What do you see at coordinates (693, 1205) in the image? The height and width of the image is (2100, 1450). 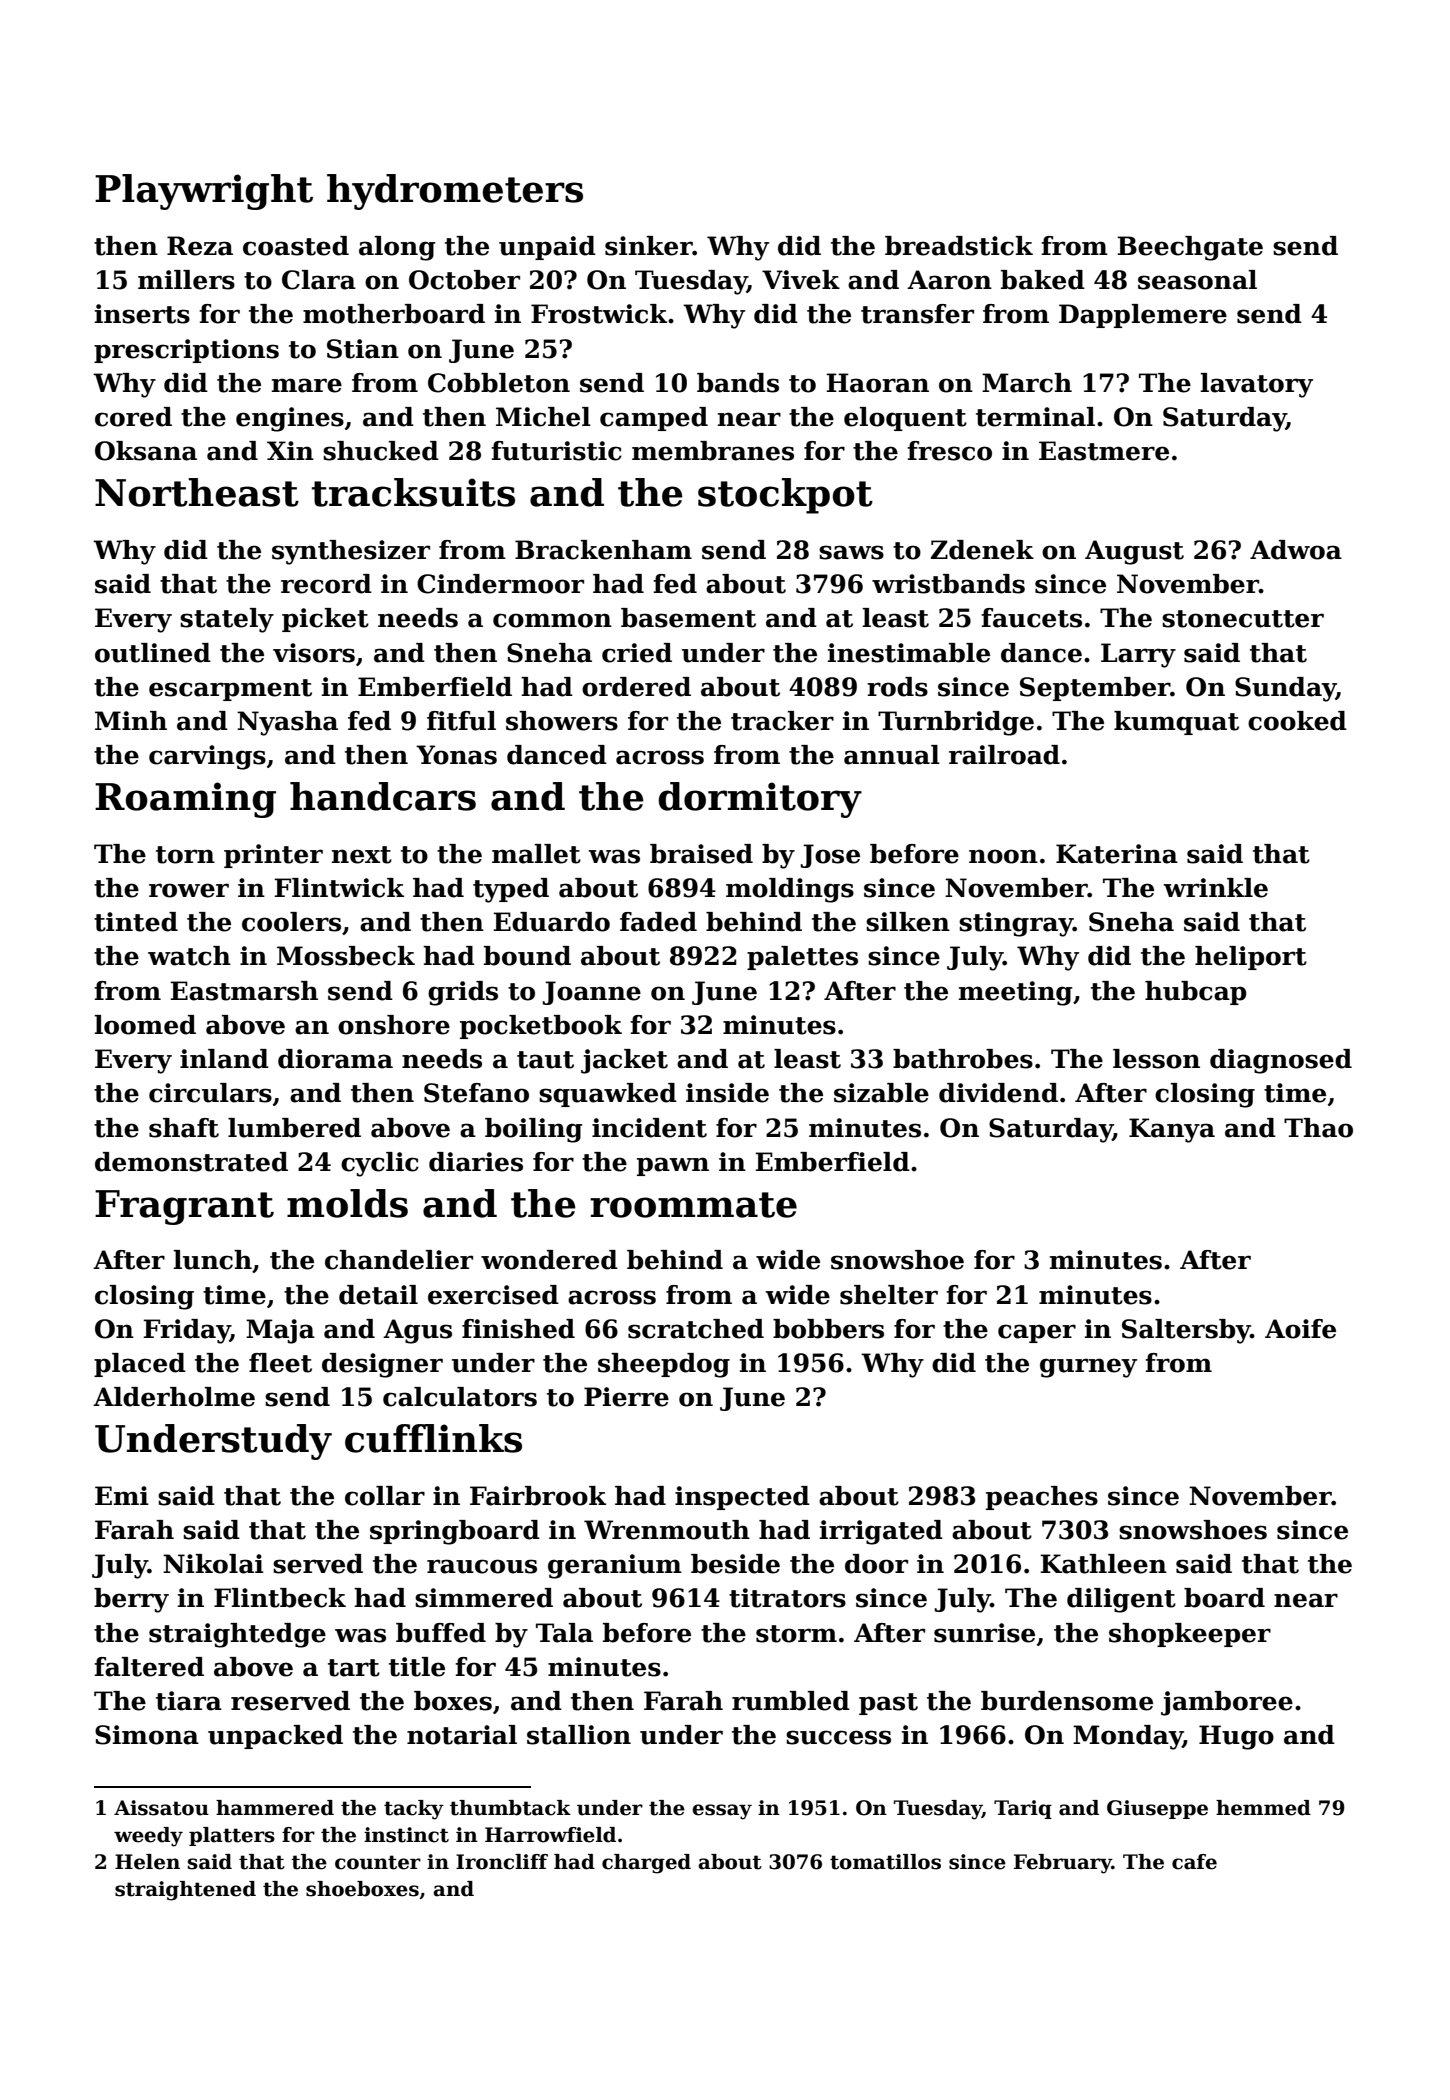 I see `roommate` at bounding box center [693, 1205].
